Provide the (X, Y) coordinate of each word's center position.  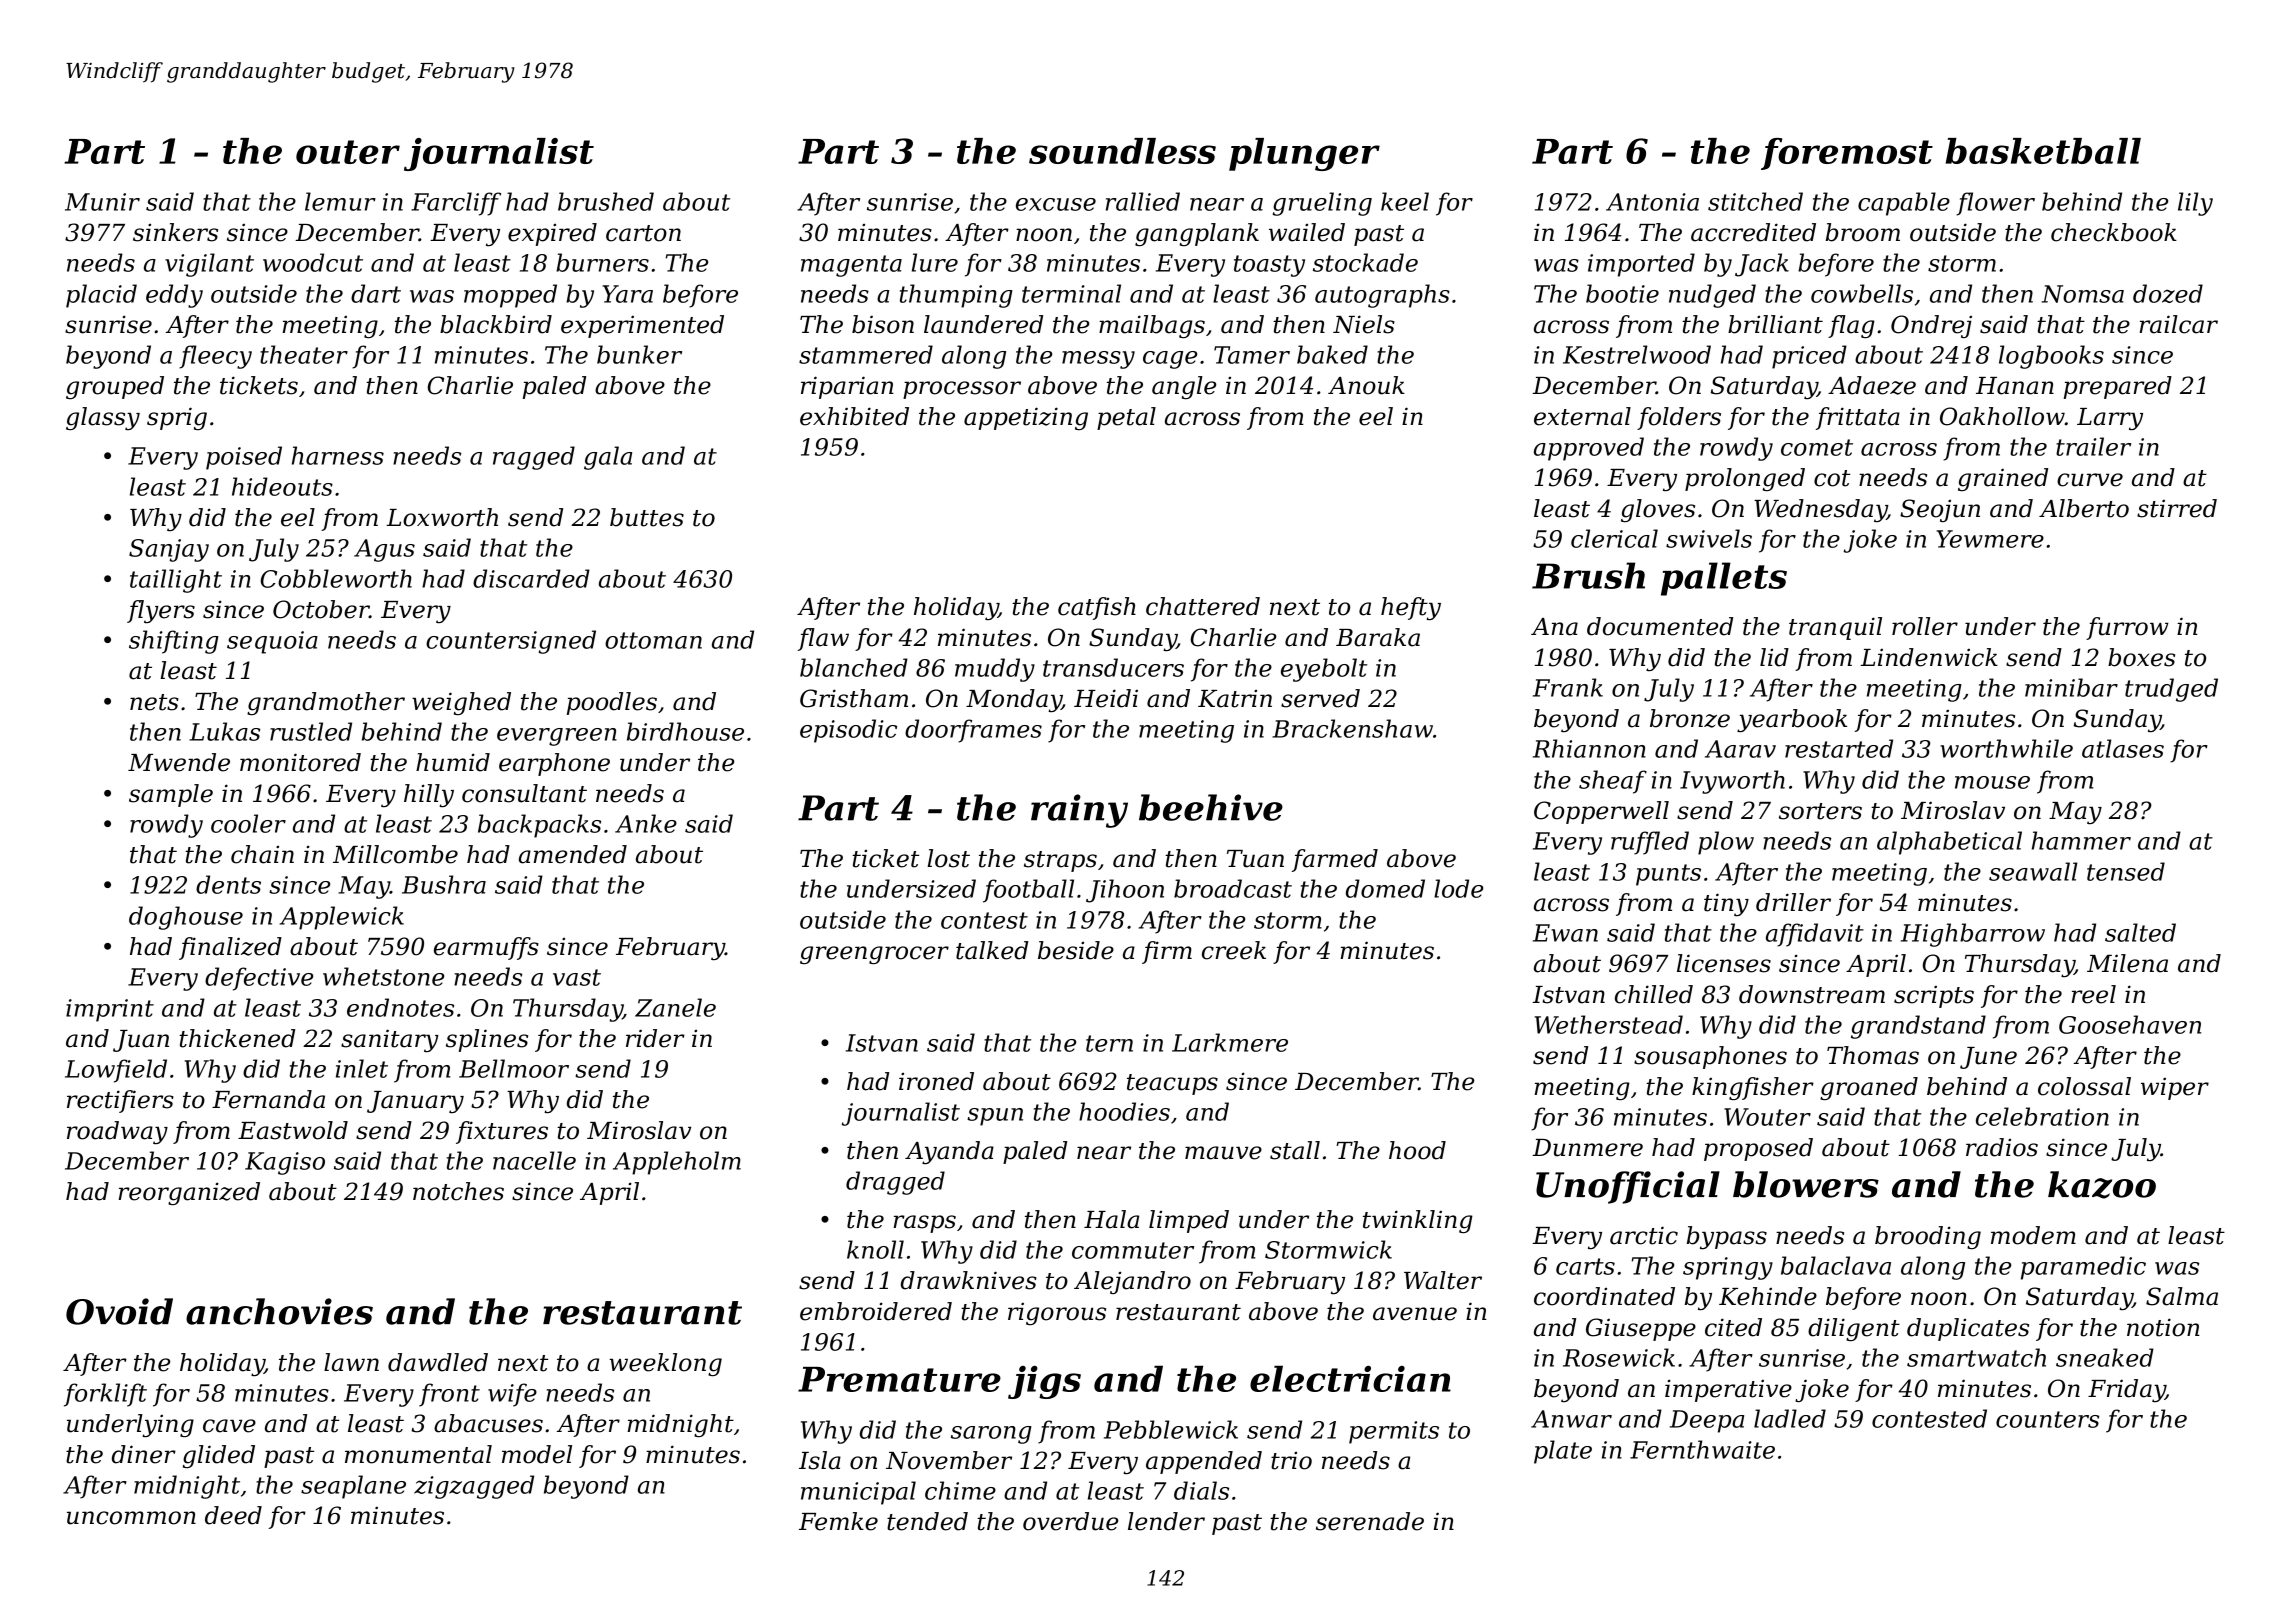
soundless (1122, 151)
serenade (1370, 1521)
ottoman (653, 640)
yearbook (1792, 720)
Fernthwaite (1702, 1449)
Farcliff (456, 204)
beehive (1211, 807)
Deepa (1707, 1421)
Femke (838, 1521)
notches (458, 1191)
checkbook (2114, 232)
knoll (875, 1249)
